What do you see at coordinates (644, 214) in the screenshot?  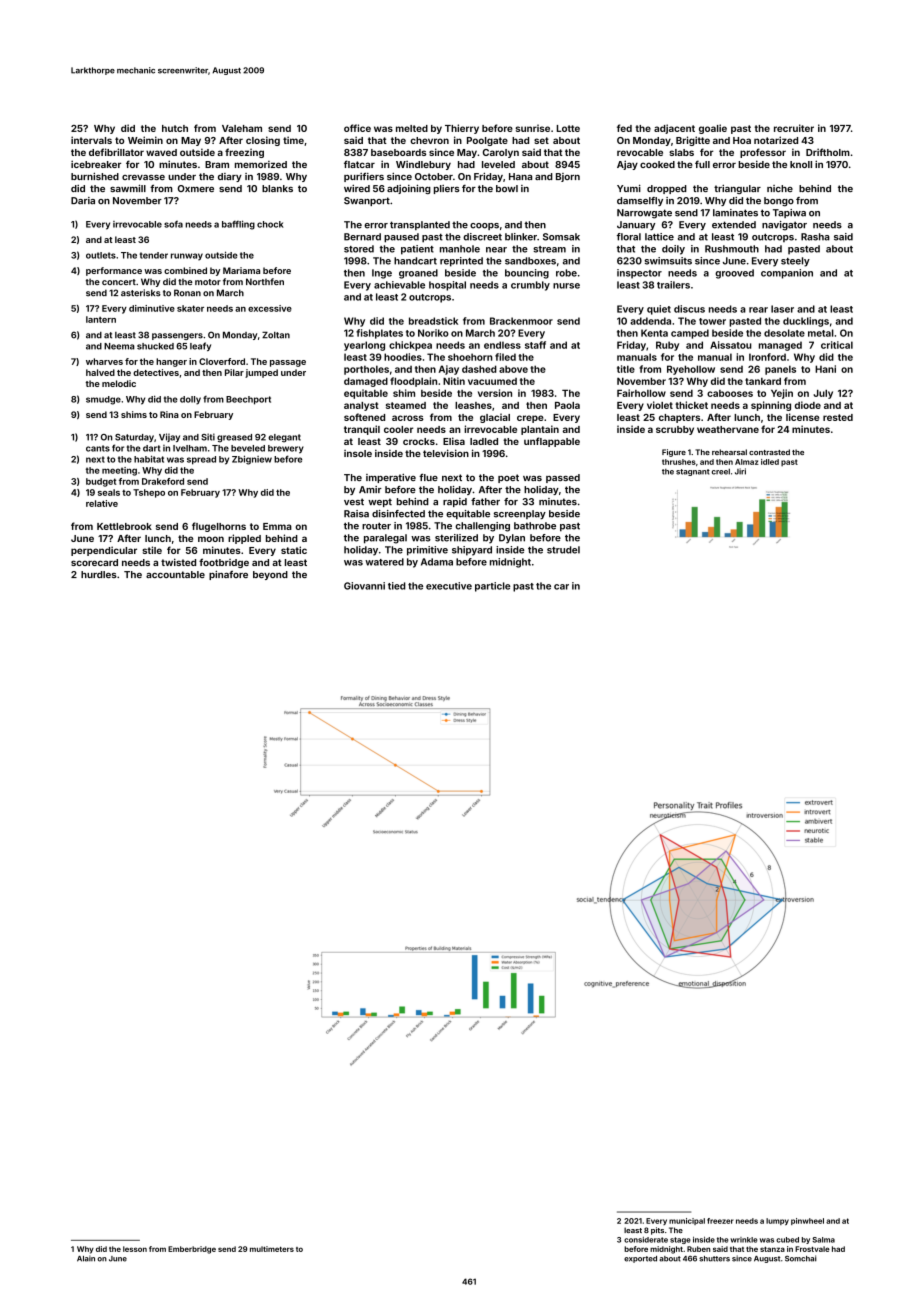 I see `Narrowgate` at bounding box center [644, 214].
